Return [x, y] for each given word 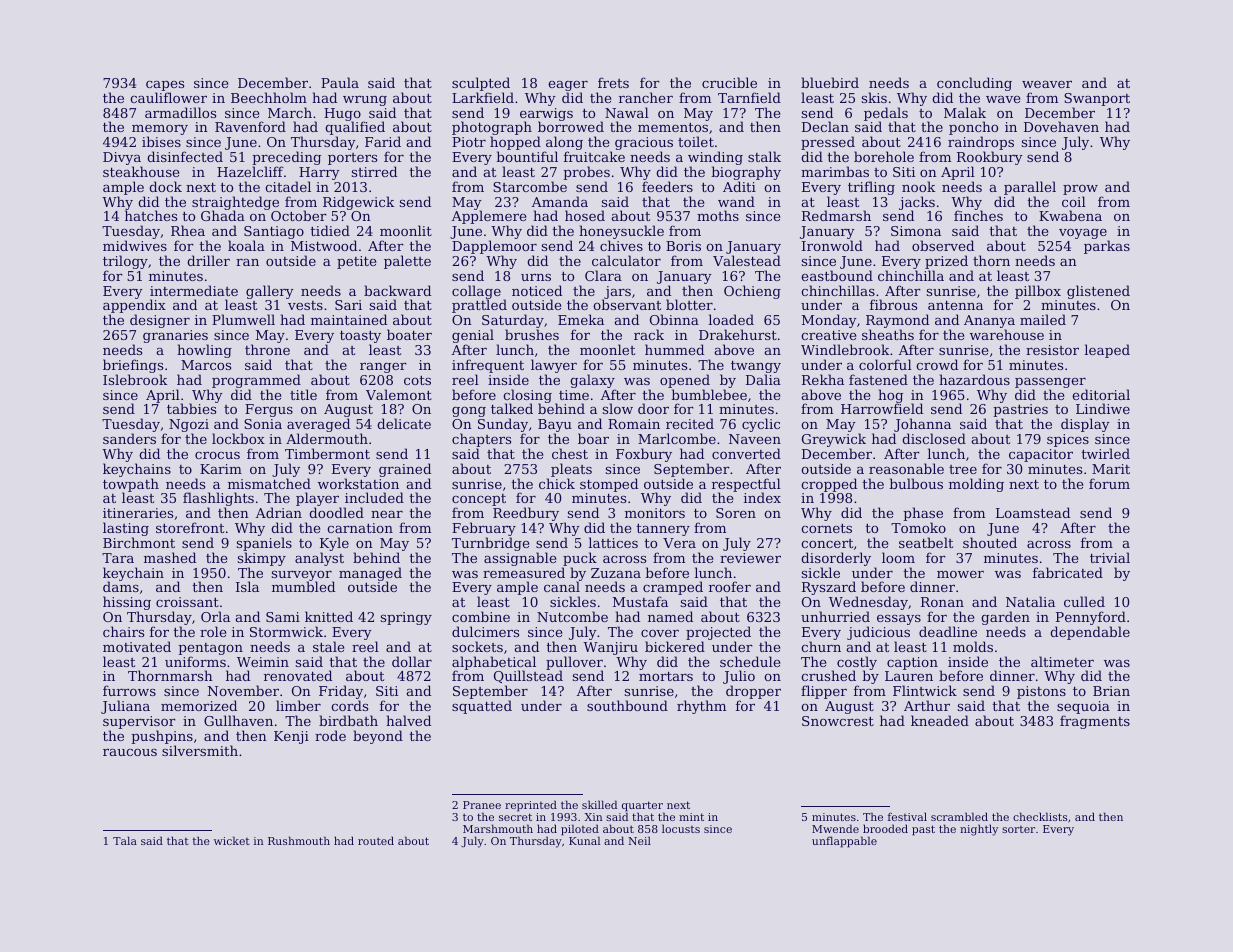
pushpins [162, 737]
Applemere [489, 218]
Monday [829, 321]
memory [160, 131]
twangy [756, 366]
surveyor [303, 576]
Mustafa [640, 601]
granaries [175, 336]
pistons [1041, 692]
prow [1080, 190]
